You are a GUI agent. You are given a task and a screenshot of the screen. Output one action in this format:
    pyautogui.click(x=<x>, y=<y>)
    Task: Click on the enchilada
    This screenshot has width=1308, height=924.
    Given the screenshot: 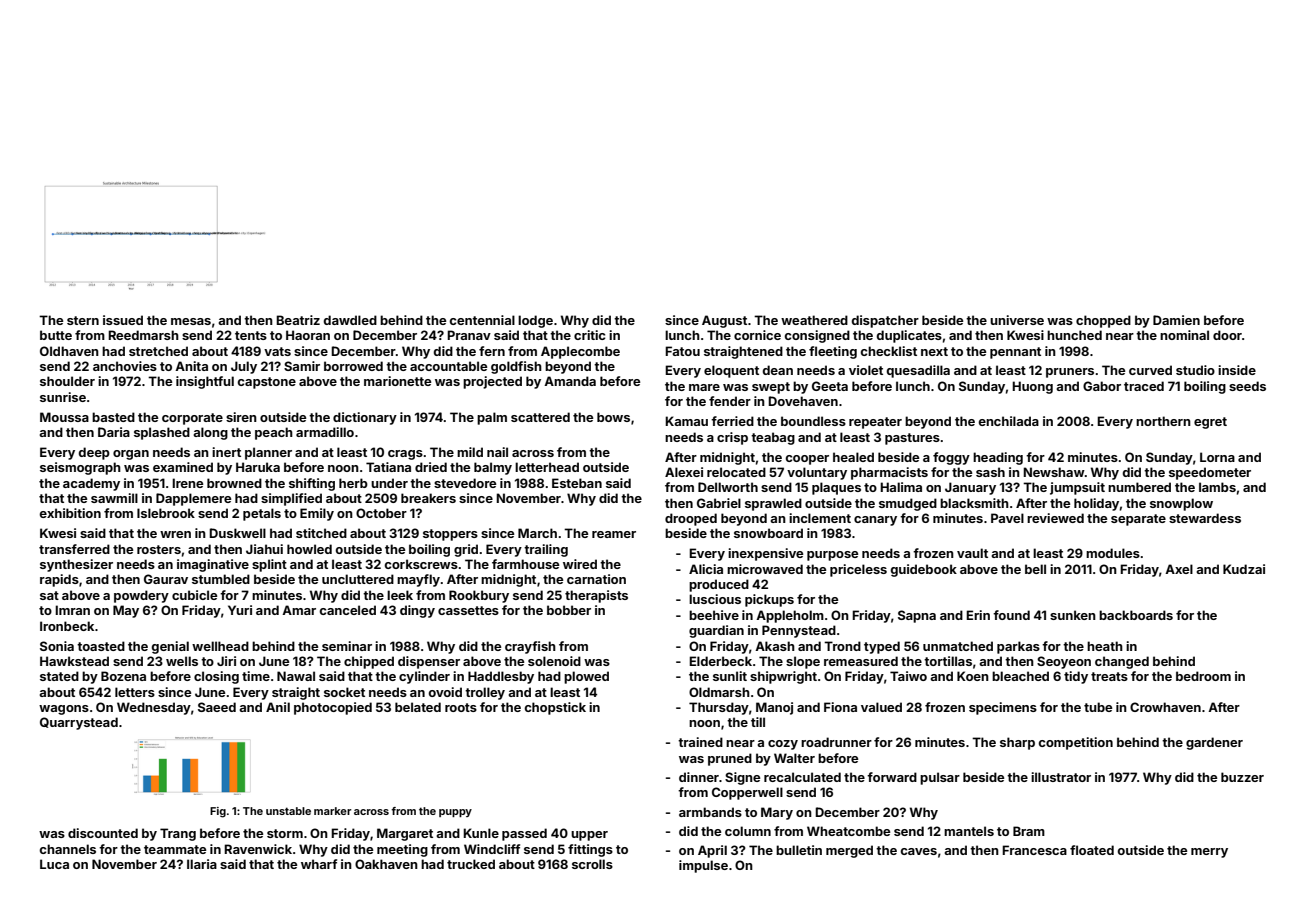 What is the action you would take?
    pyautogui.click(x=1008, y=421)
